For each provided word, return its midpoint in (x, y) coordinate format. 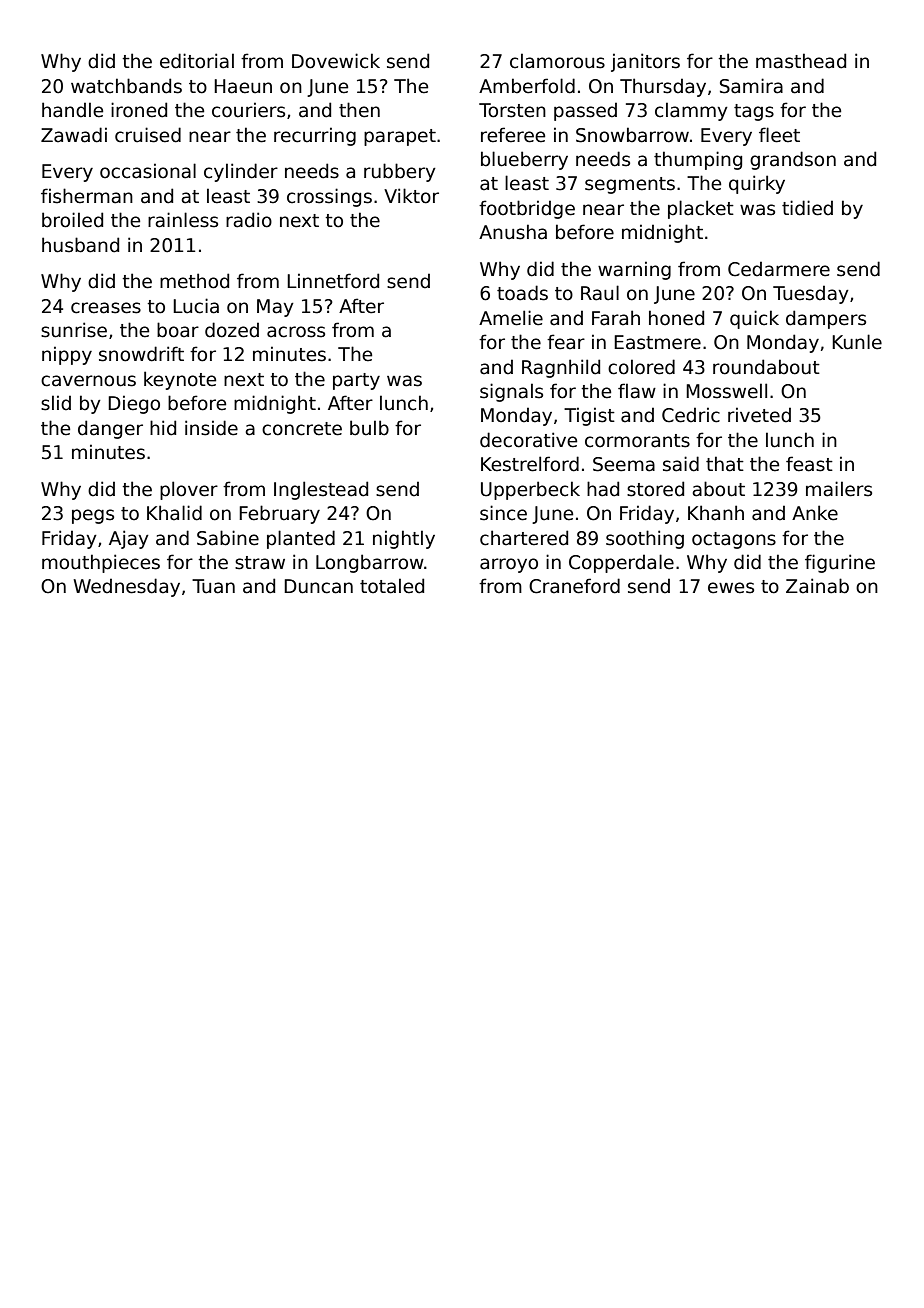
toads (522, 293)
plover (189, 490)
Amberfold (527, 86)
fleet (779, 135)
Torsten (512, 110)
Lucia (196, 306)
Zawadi (74, 135)
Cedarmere (779, 269)
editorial (197, 61)
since (503, 513)
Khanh (716, 513)
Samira (751, 86)
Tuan (213, 586)
